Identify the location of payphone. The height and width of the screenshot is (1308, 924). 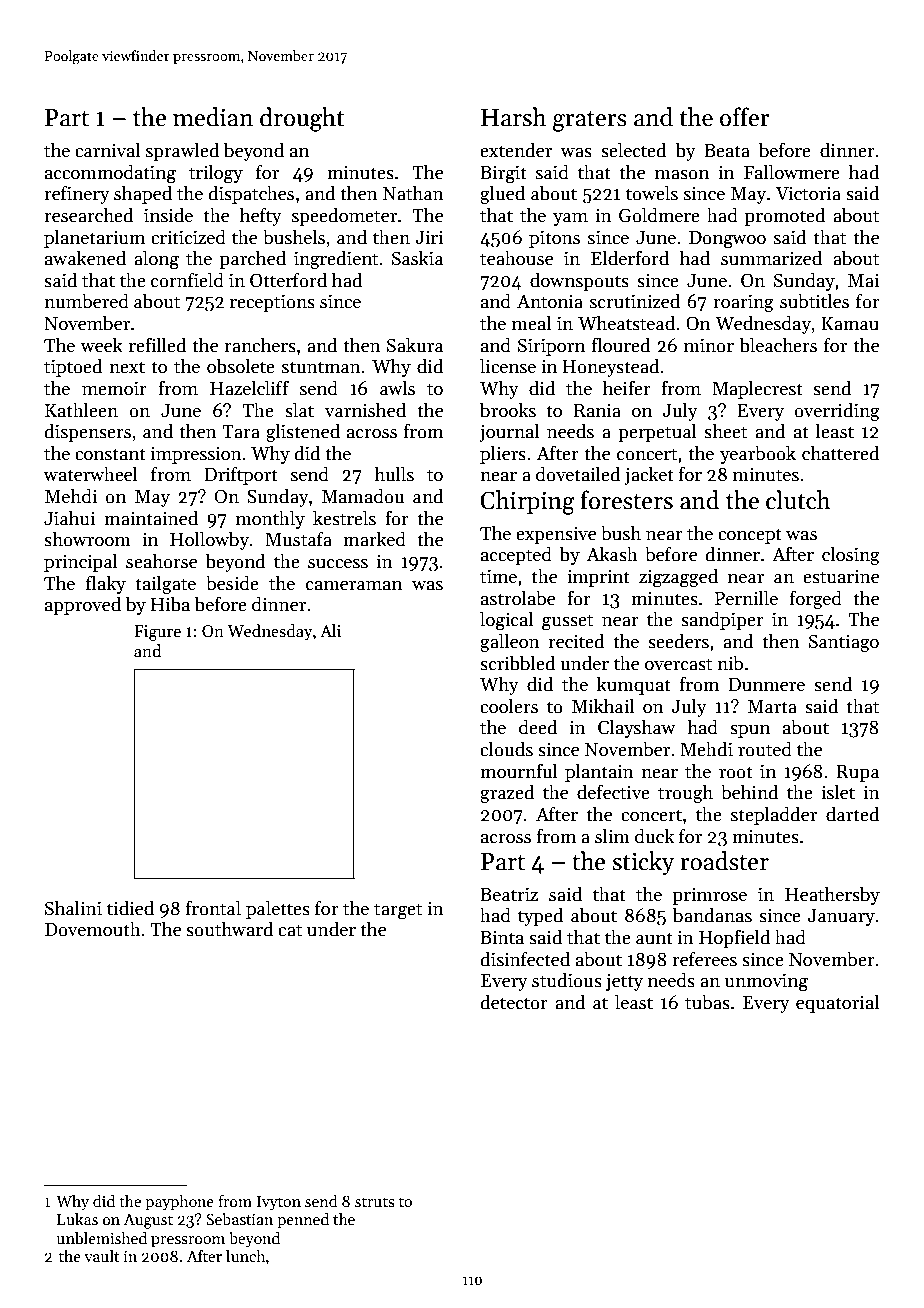
(179, 1203).
